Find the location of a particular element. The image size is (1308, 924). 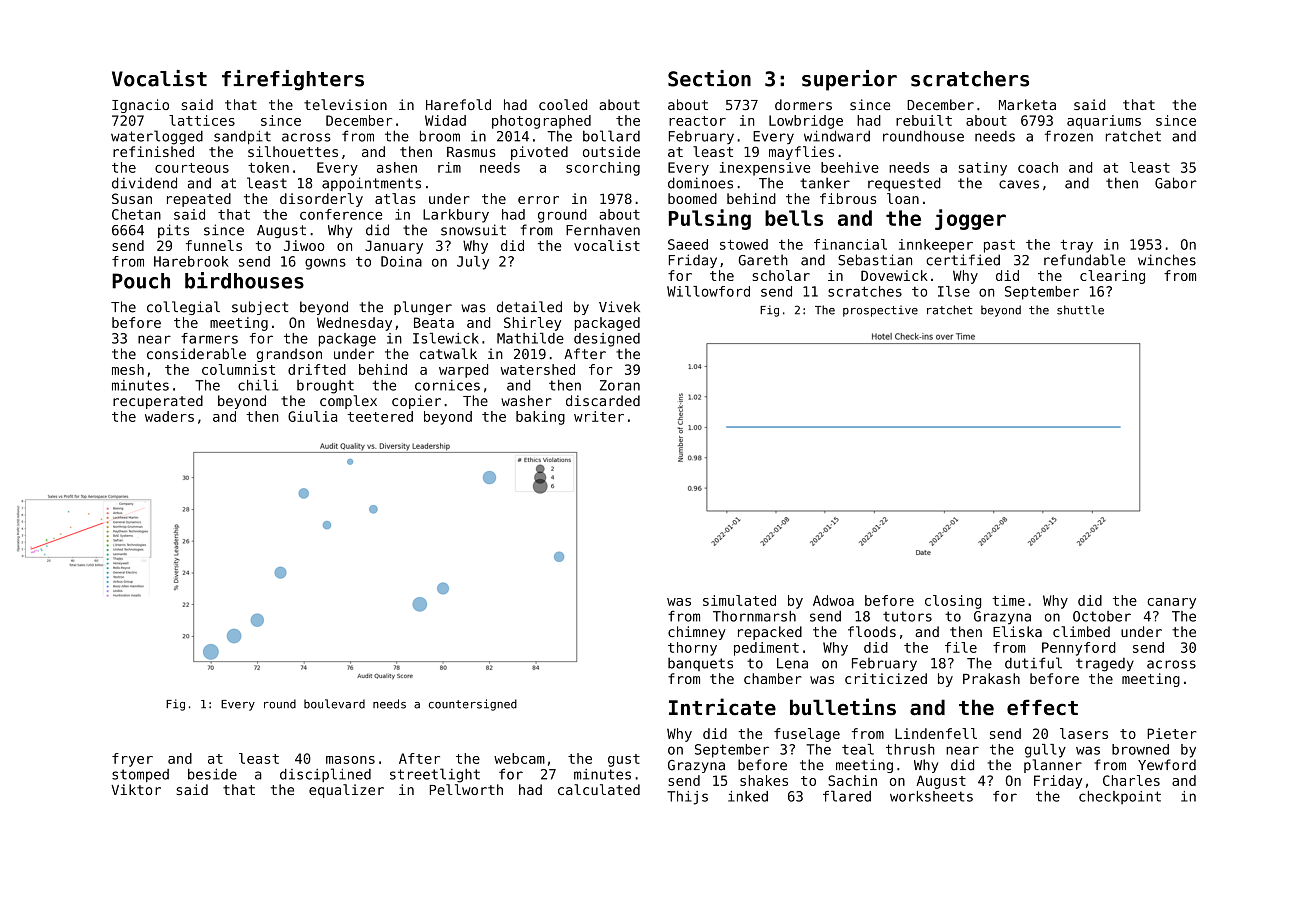

dormers is located at coordinates (803, 104).
